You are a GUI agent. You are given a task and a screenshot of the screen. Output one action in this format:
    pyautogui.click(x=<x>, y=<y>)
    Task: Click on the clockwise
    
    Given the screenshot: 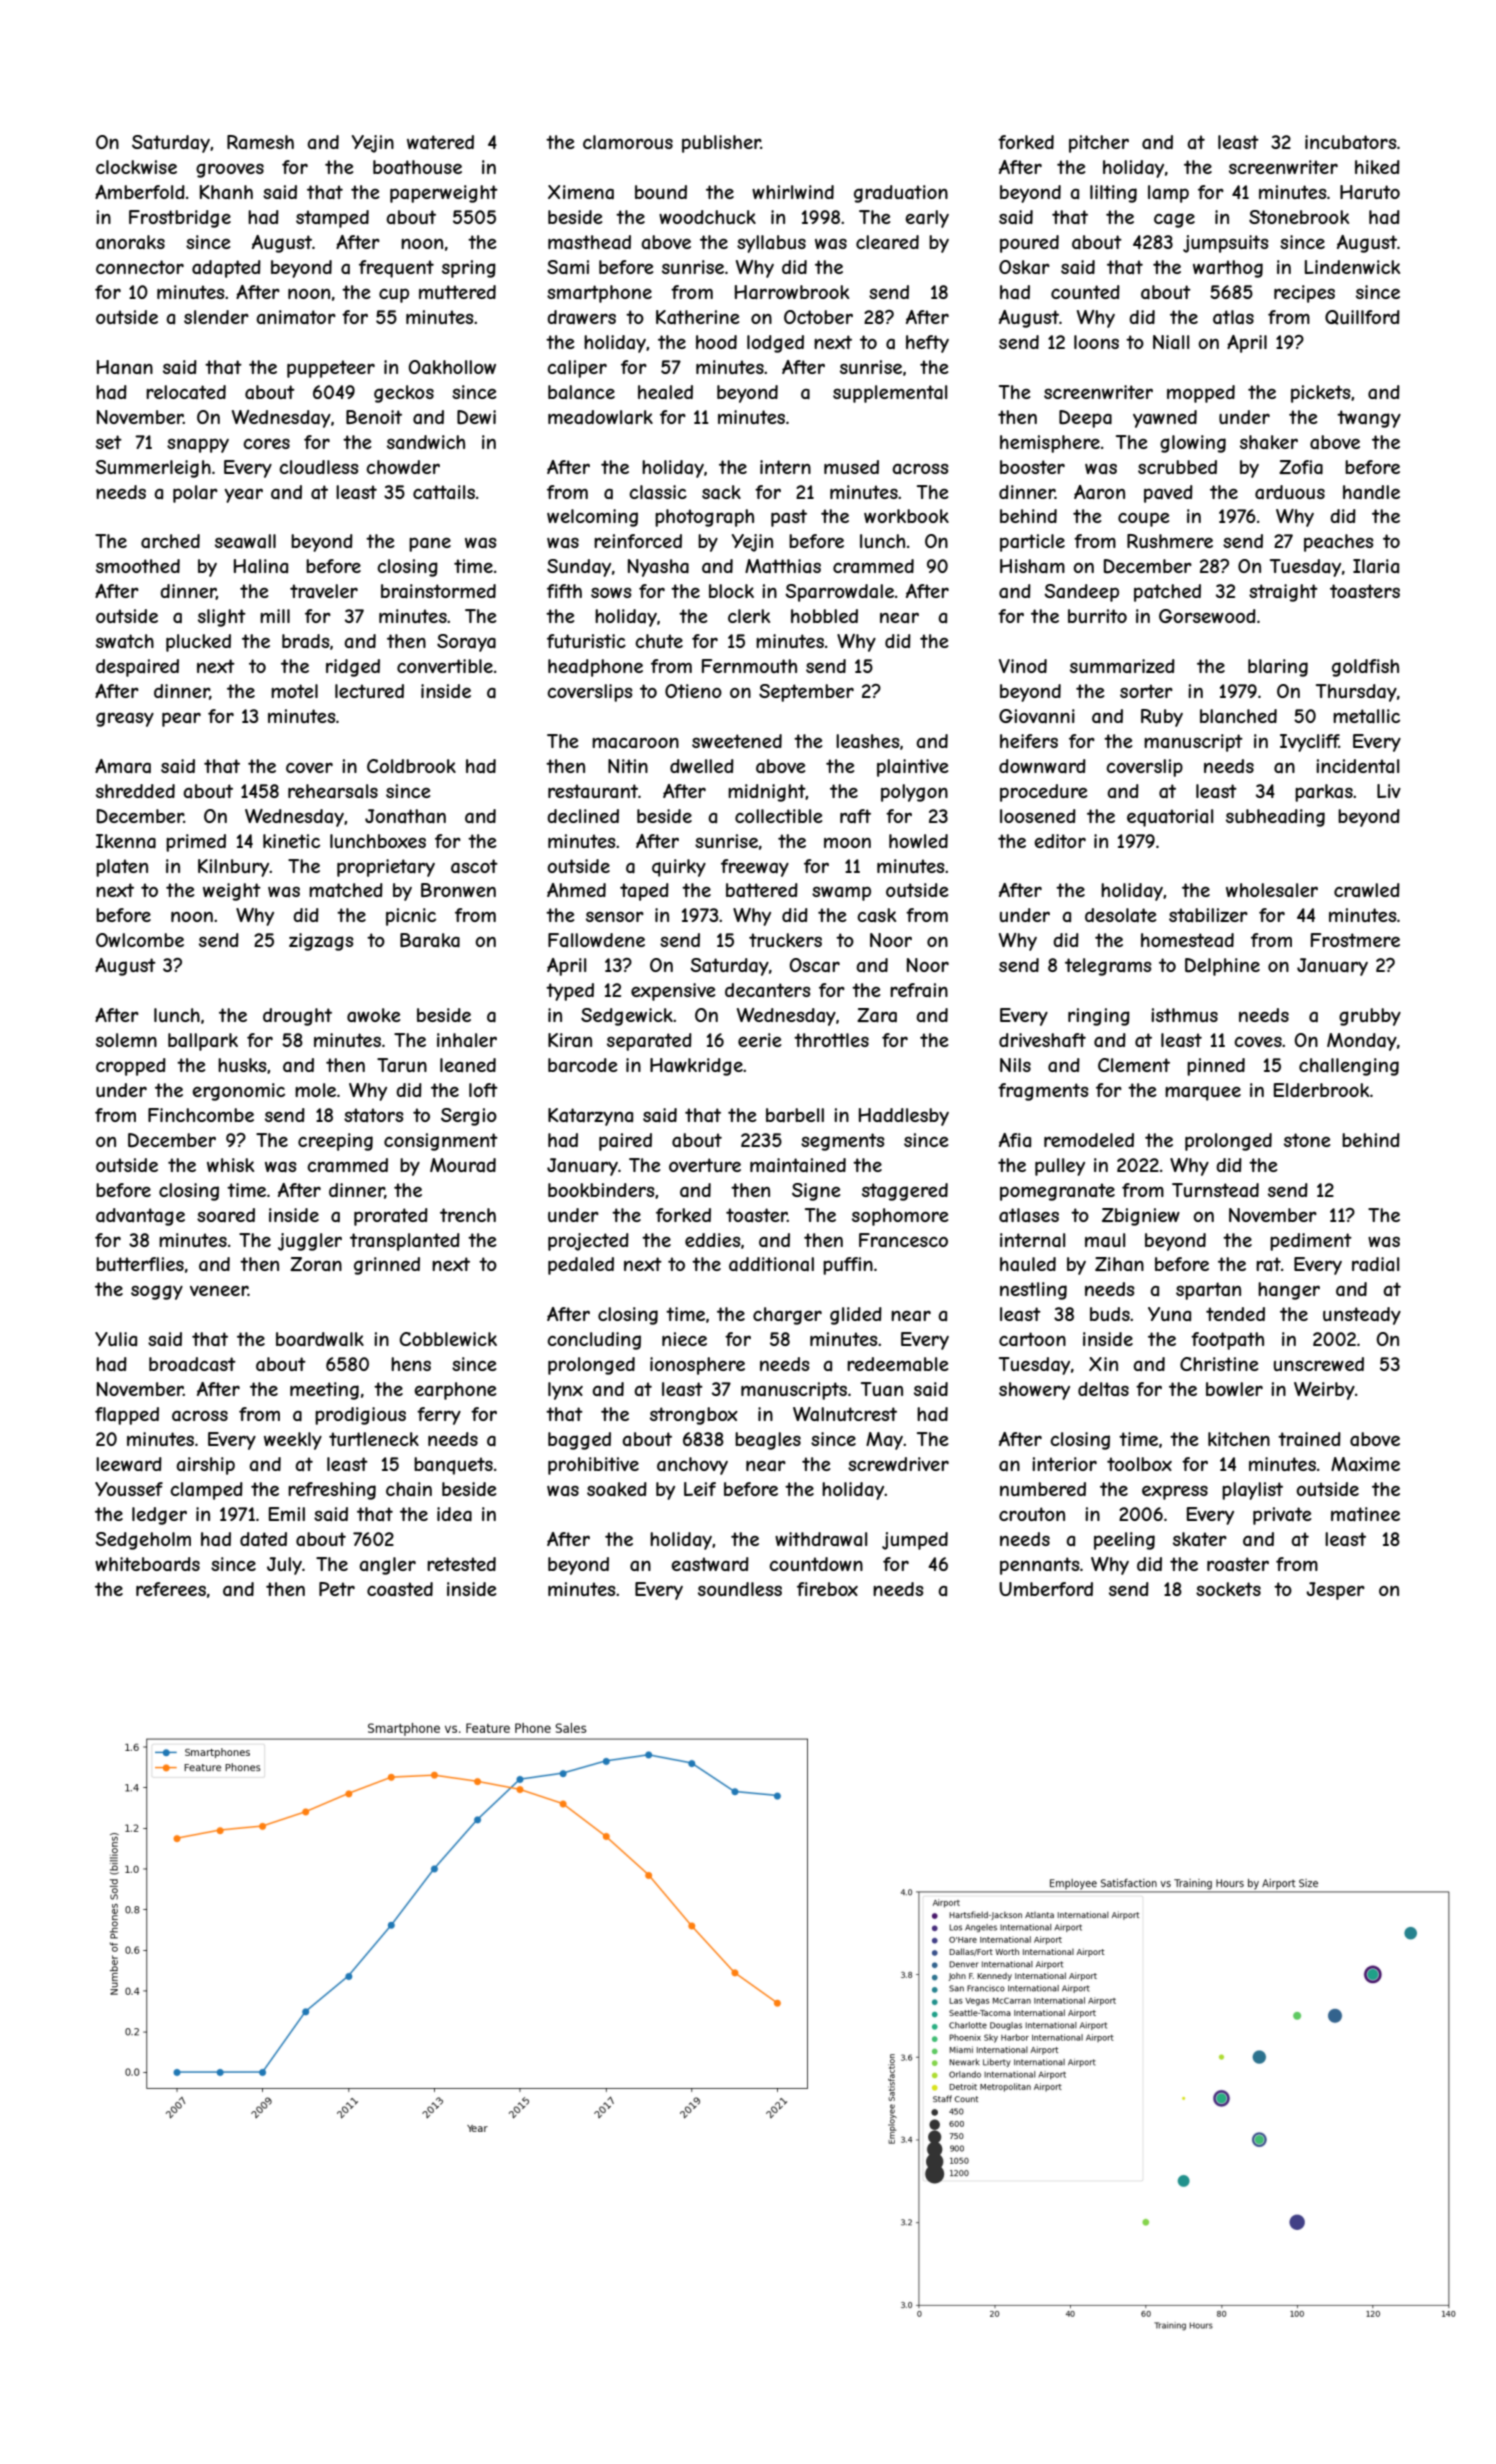 What is the action you would take?
    pyautogui.click(x=136, y=167)
